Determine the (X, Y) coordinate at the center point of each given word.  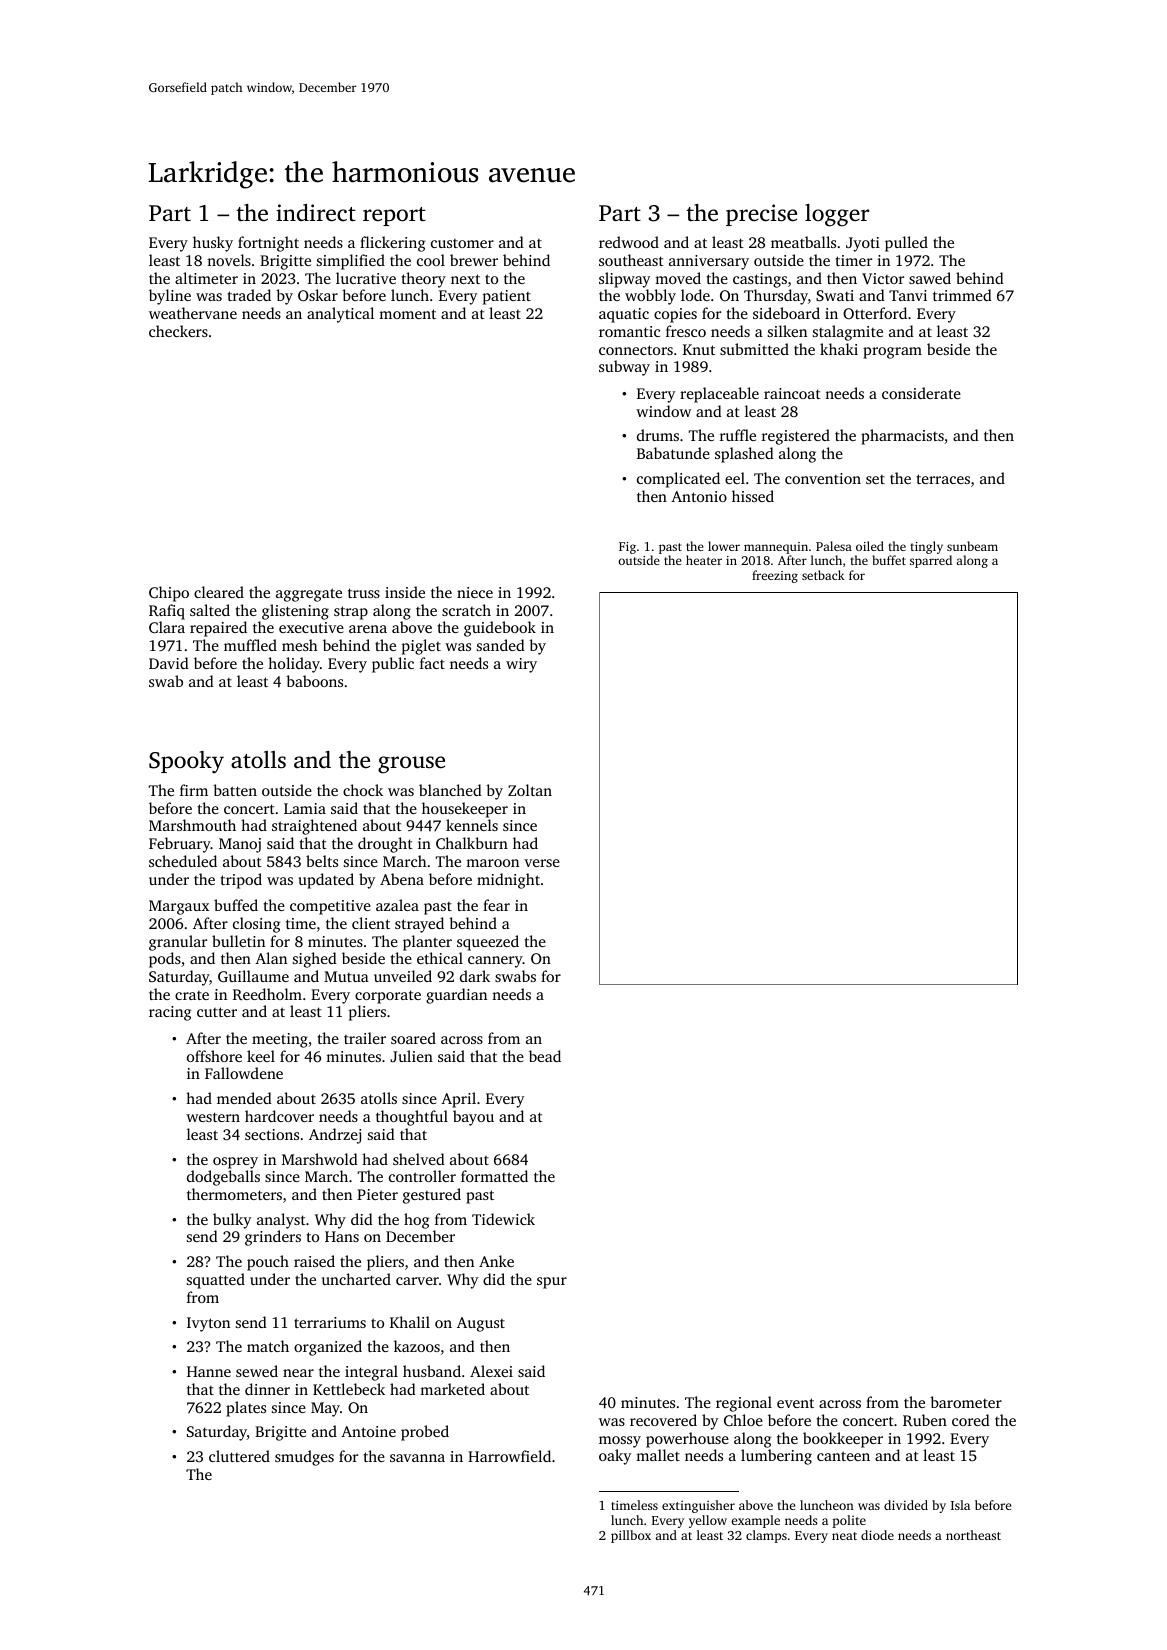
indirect (316, 213)
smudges (304, 1458)
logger (837, 215)
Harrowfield (509, 1456)
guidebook (500, 629)
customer (462, 243)
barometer (966, 1402)
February (180, 845)
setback (823, 575)
